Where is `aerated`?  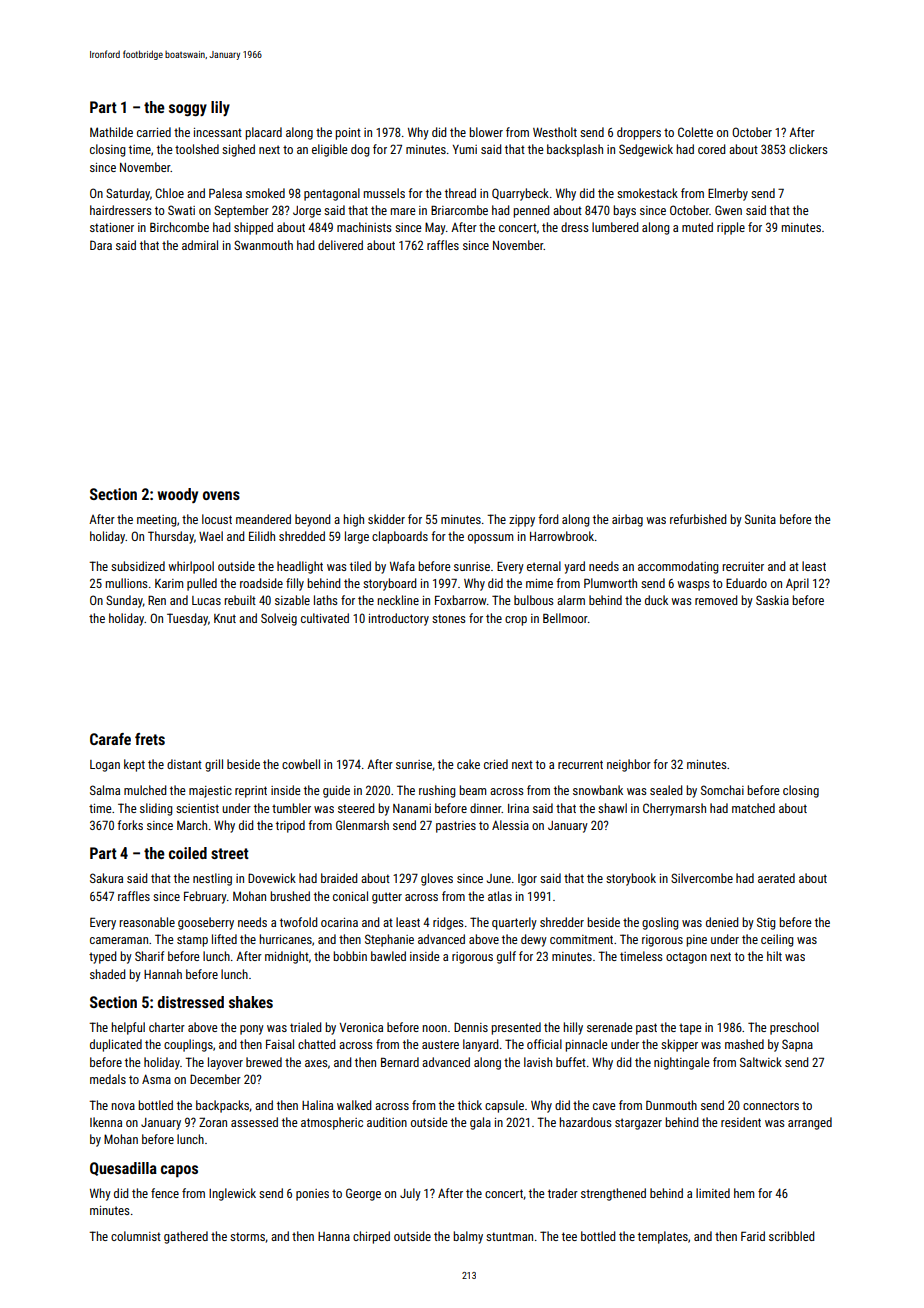
aerated is located at coordinates (776, 878).
